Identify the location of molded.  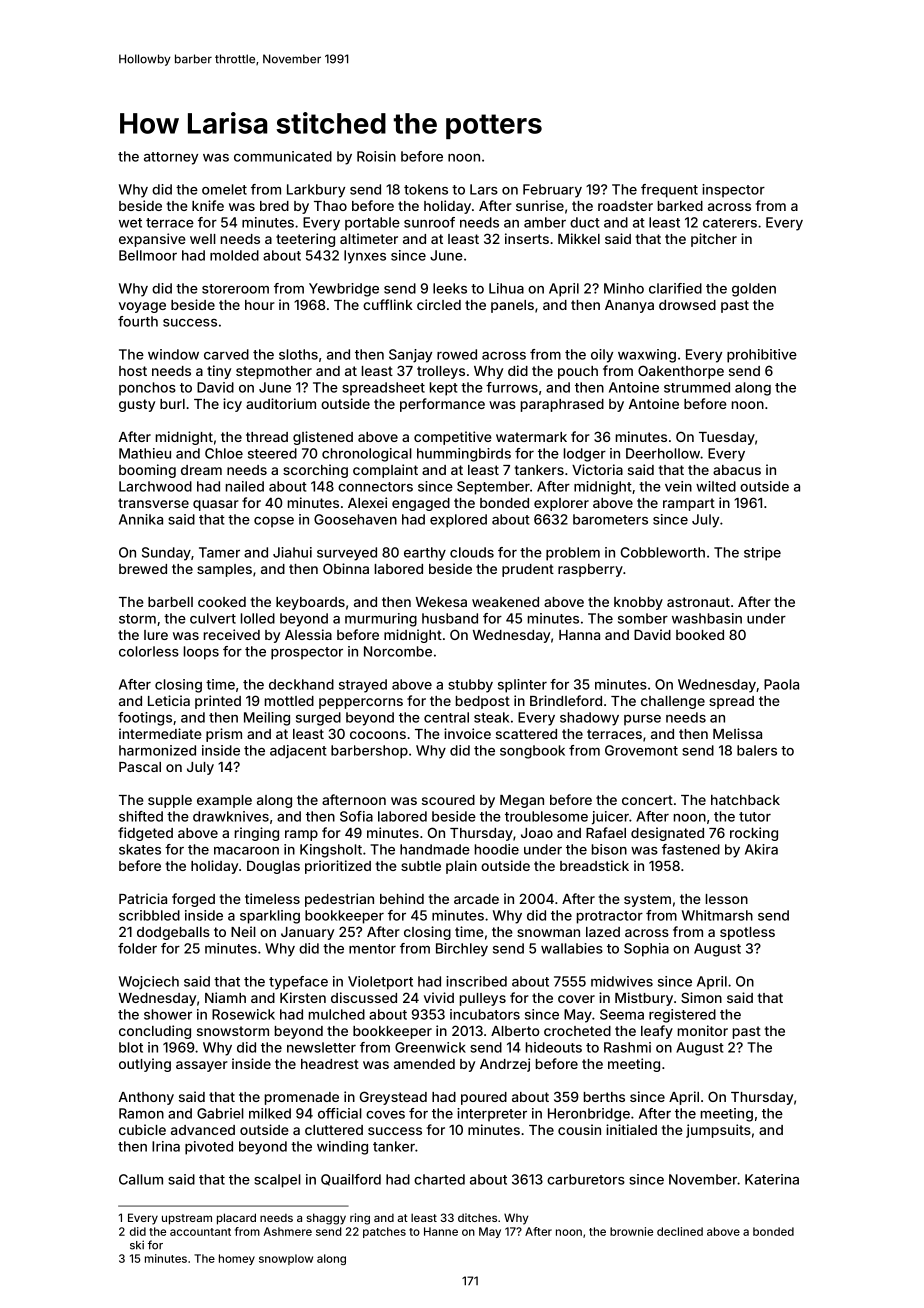
(234, 255).
